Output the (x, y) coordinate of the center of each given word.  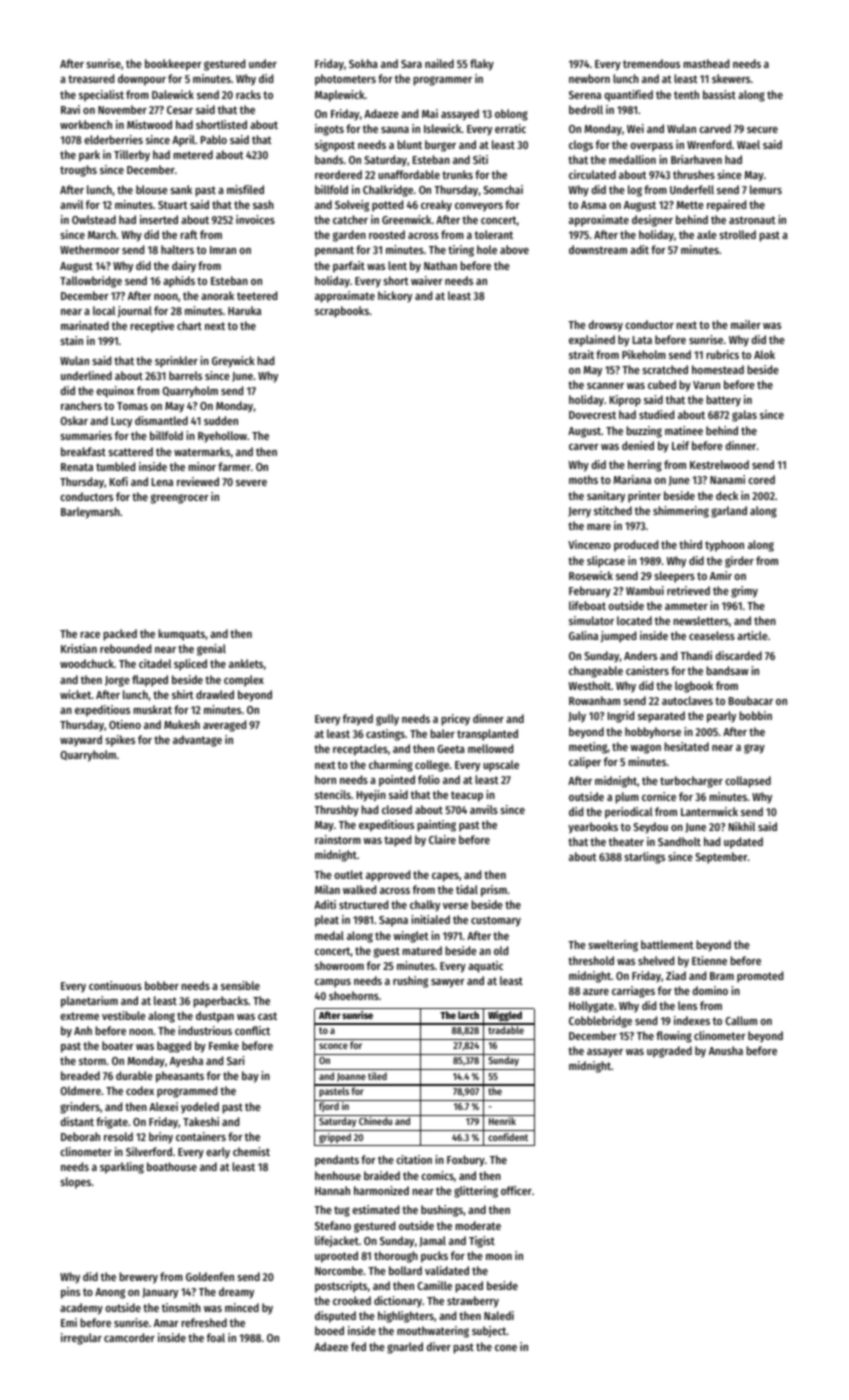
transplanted (487, 735)
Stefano (333, 1225)
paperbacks (220, 1002)
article (752, 635)
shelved (656, 960)
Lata (642, 340)
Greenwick (406, 219)
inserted (159, 219)
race (90, 635)
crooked (352, 1300)
